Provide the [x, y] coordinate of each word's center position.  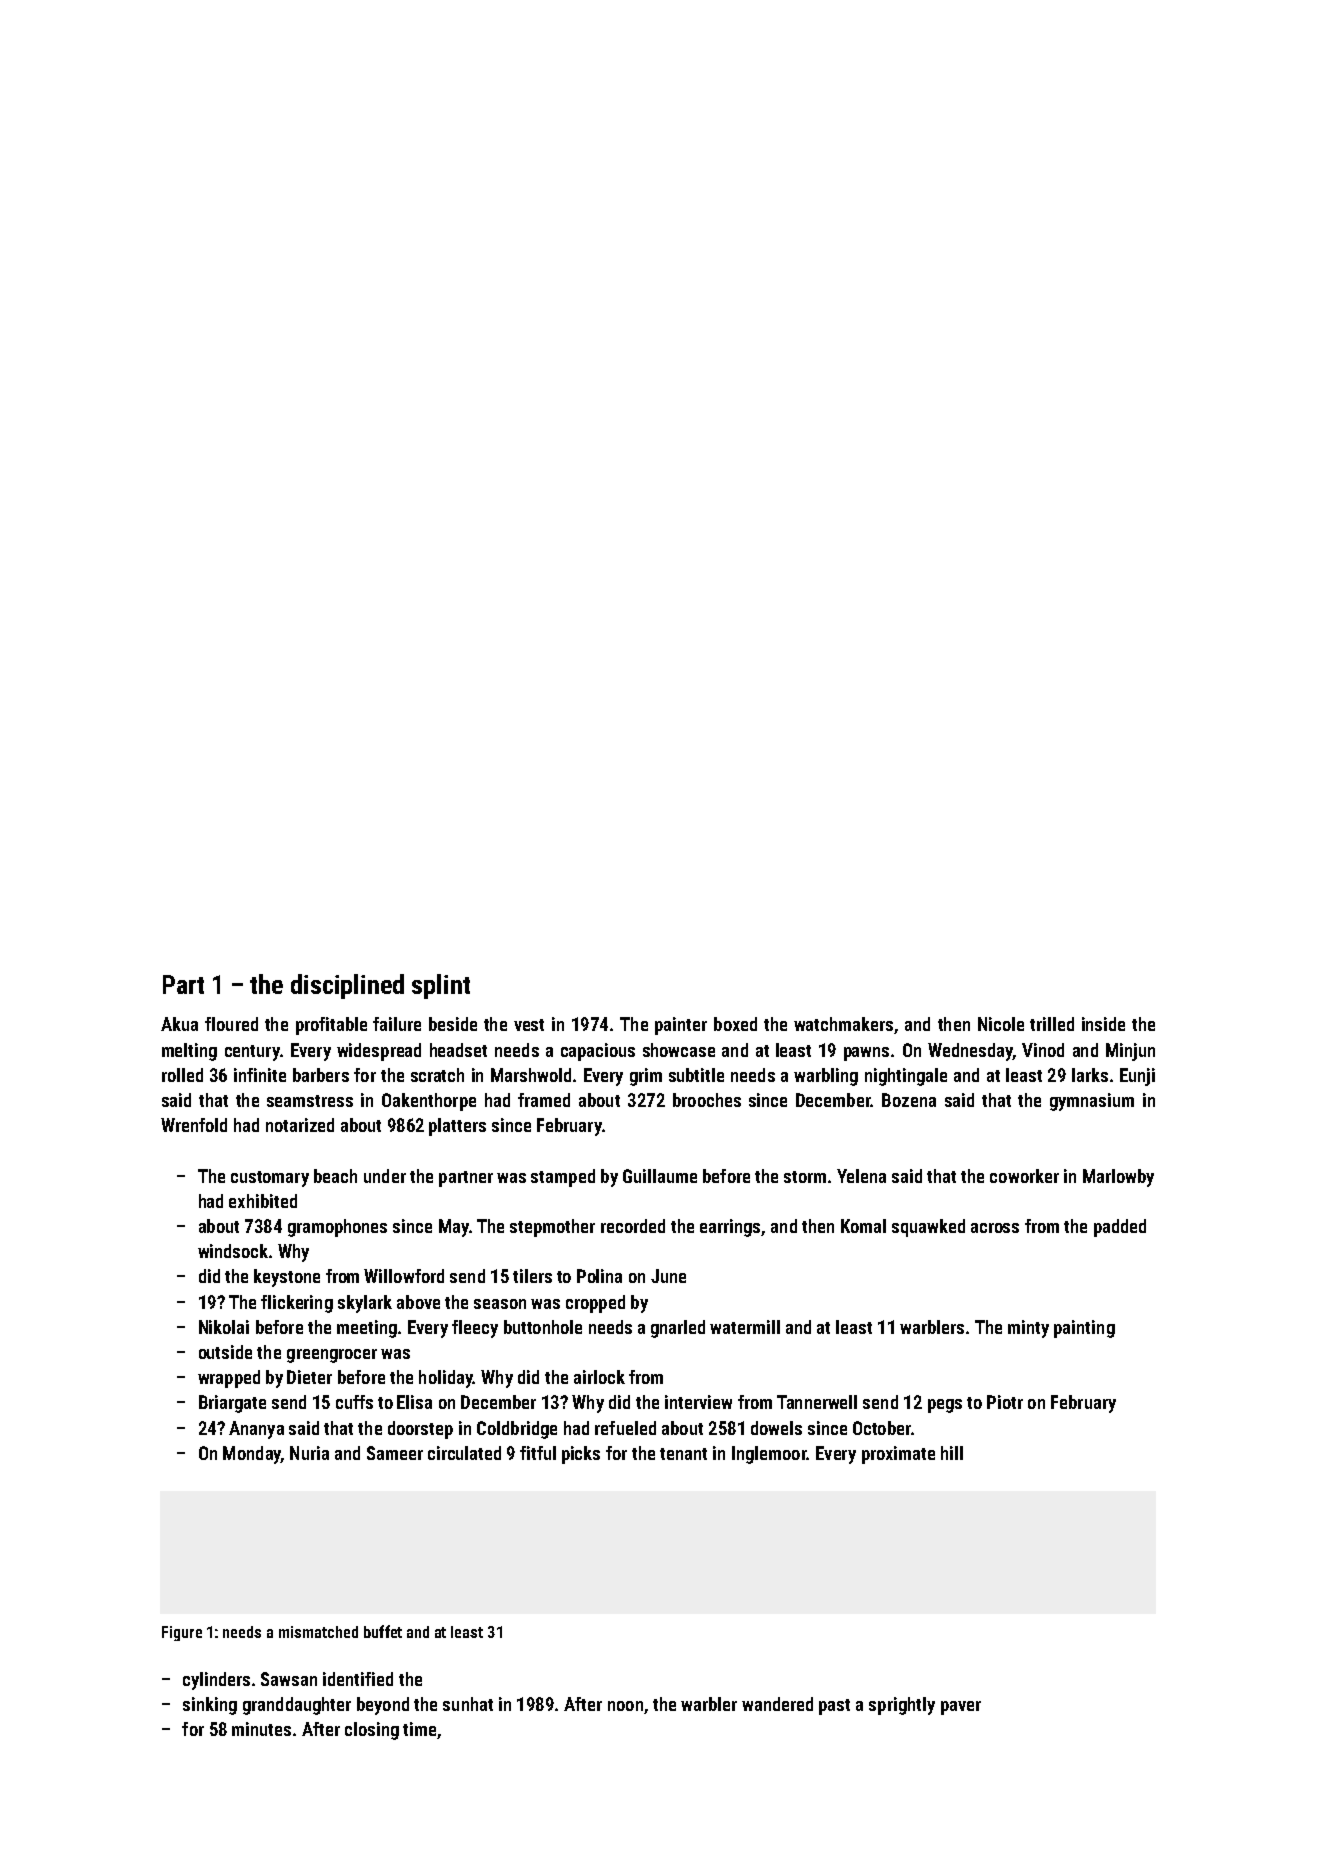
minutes [261, 1729]
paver [961, 1708]
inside [1103, 1024]
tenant [683, 1454]
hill [952, 1453]
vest [529, 1025]
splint [441, 986]
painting [1084, 1329]
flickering [297, 1304]
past [834, 1707]
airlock [599, 1377]
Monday [252, 1455]
